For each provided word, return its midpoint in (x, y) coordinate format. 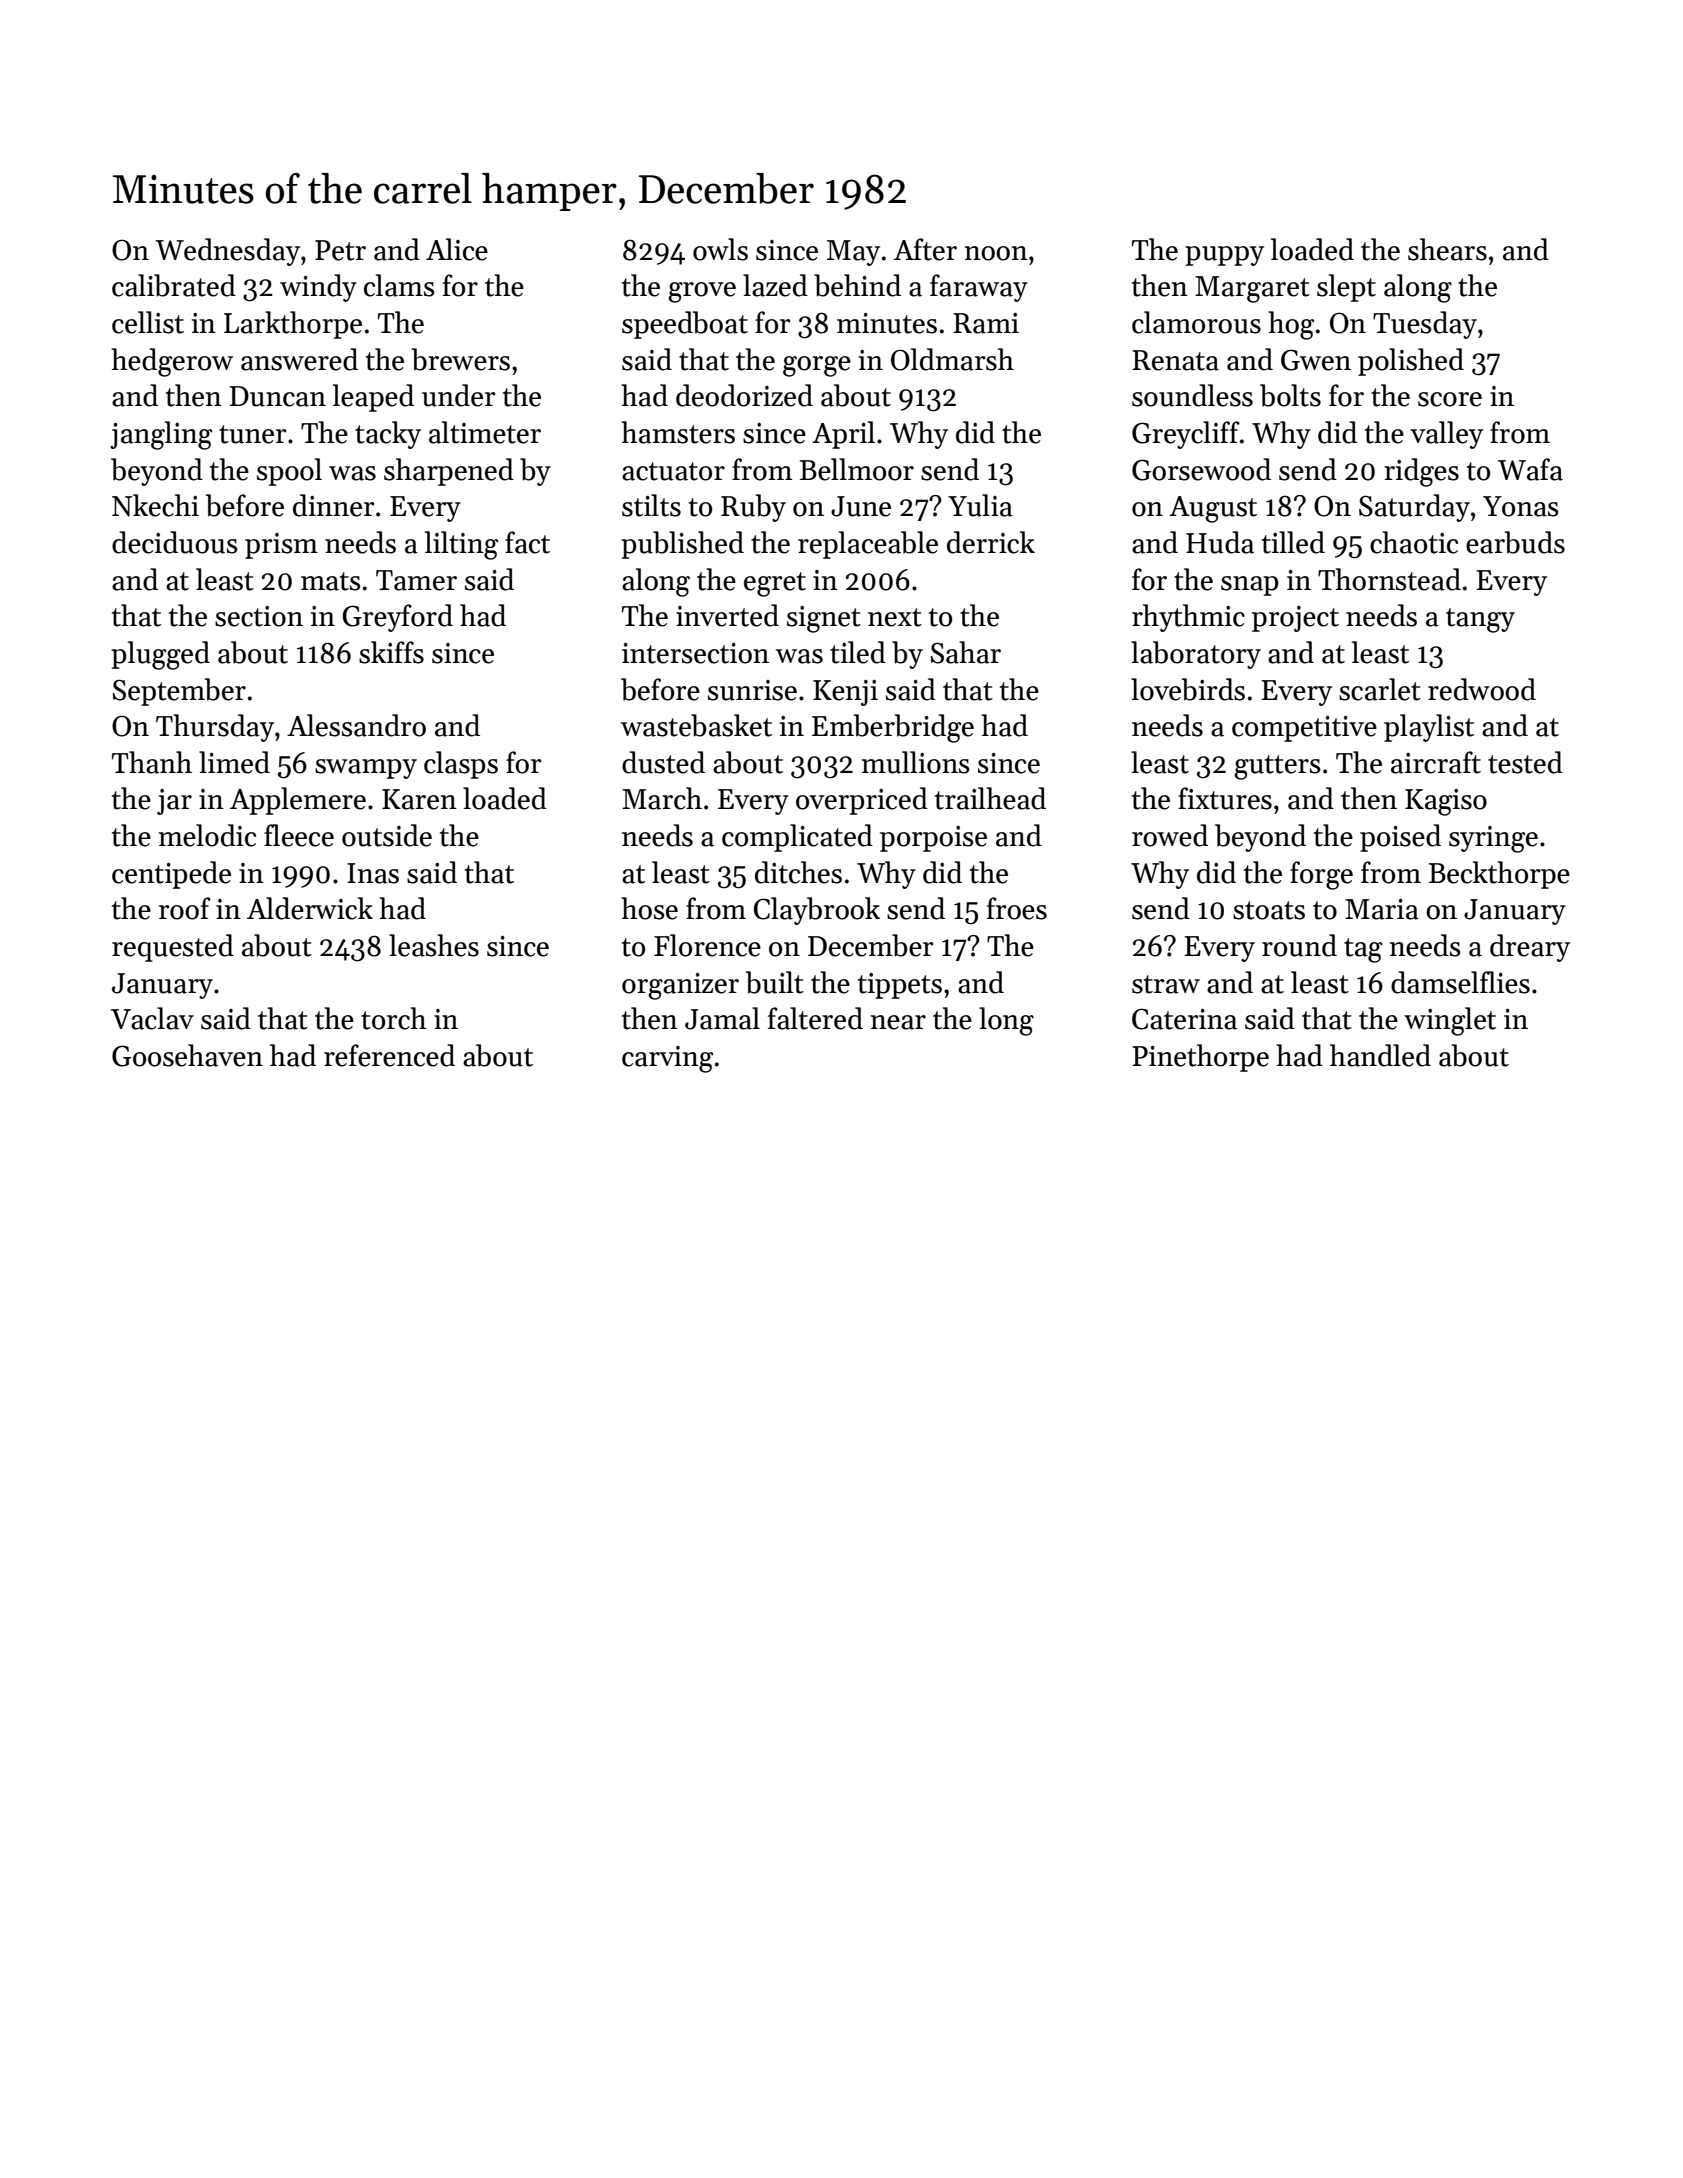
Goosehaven (187, 1055)
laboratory (1196, 655)
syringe (1493, 839)
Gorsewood (1201, 469)
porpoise (933, 839)
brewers (461, 359)
